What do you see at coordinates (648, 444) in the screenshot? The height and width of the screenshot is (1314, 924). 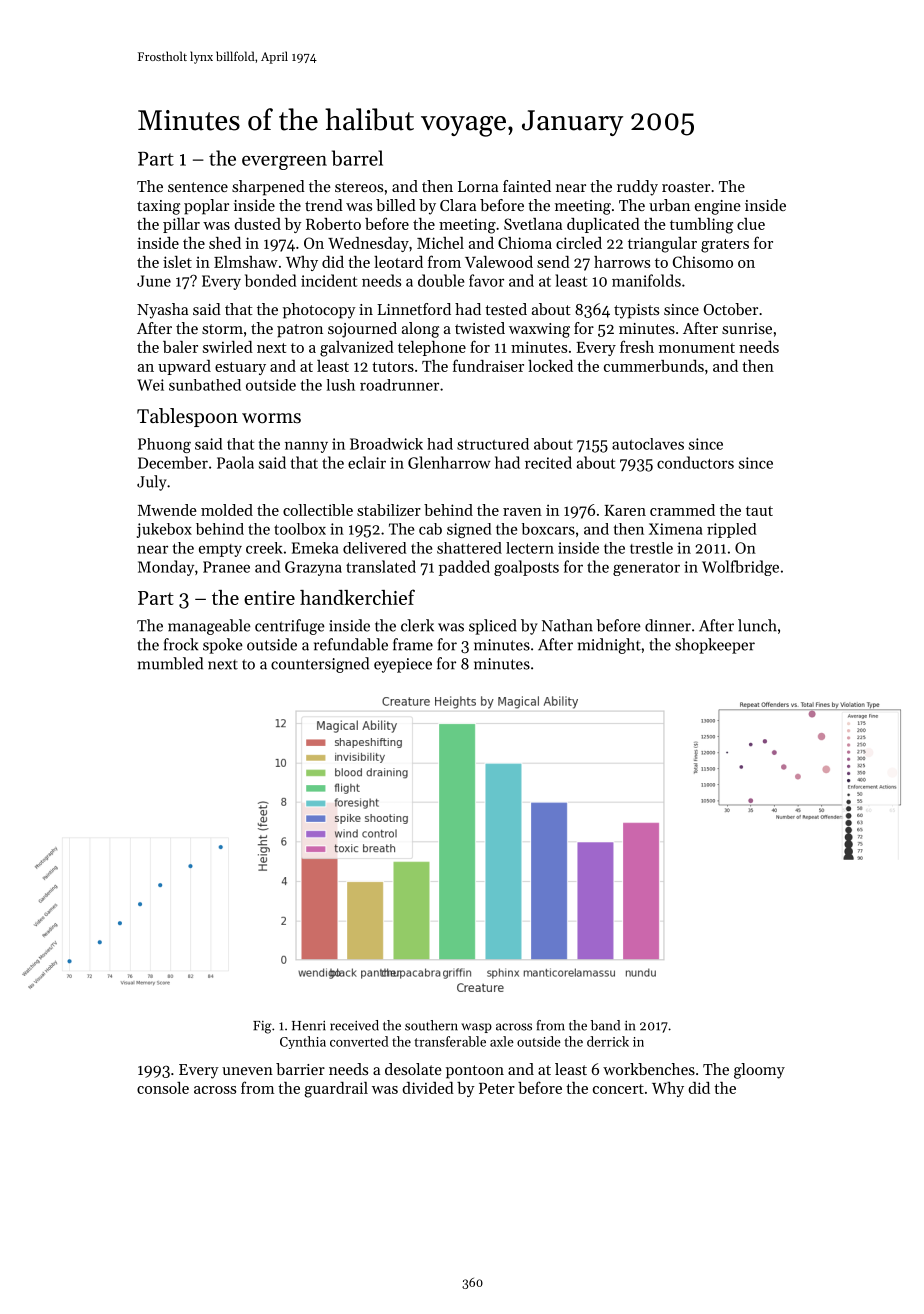 I see `autoclaves` at bounding box center [648, 444].
